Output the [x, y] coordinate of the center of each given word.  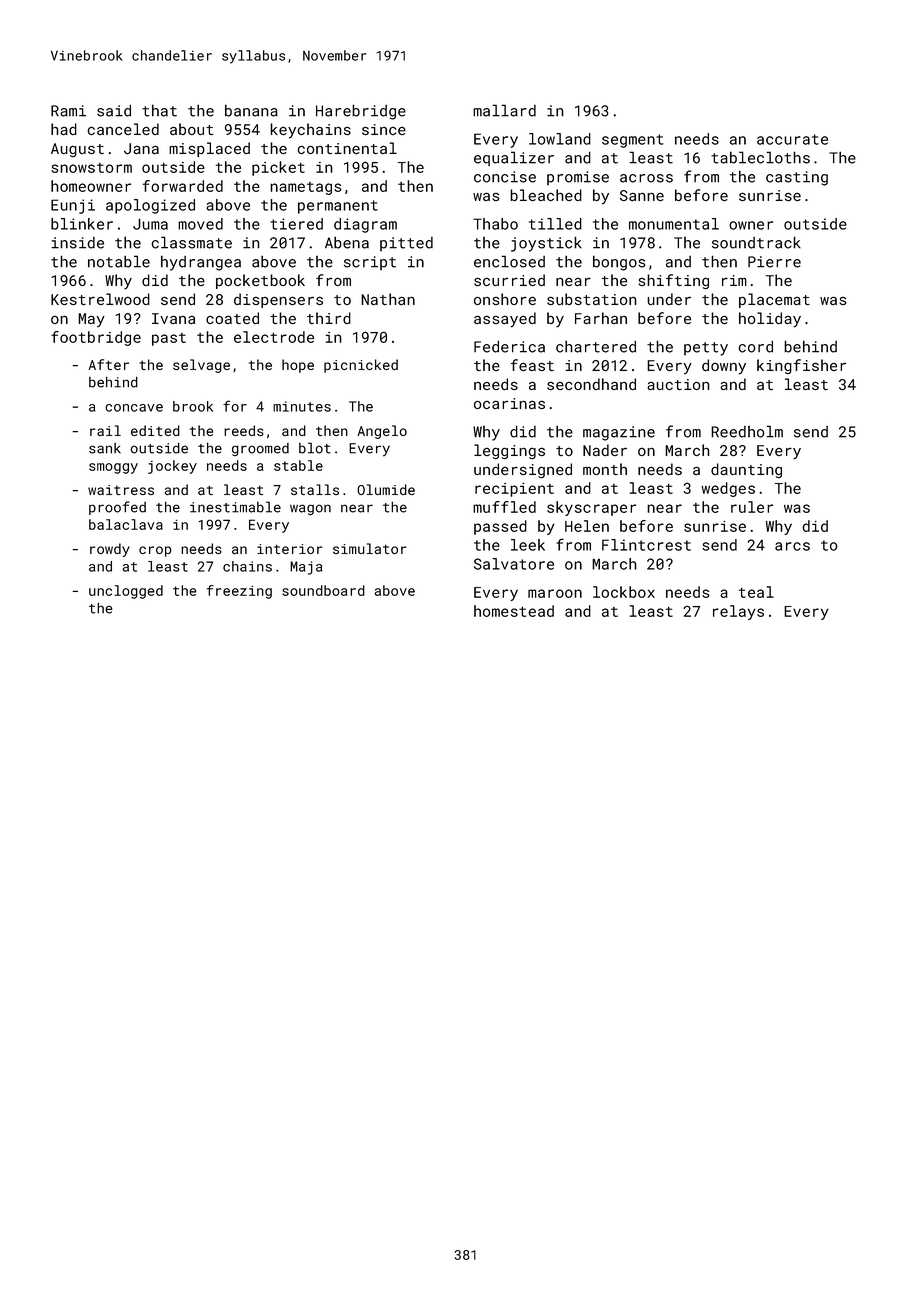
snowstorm [91, 168]
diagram [365, 225]
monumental [674, 224]
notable [119, 261]
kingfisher [801, 366]
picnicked [361, 366]
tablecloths [760, 157]
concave [134, 408]
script [370, 263]
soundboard [323, 590]
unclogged [126, 592]
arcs [792, 546]
